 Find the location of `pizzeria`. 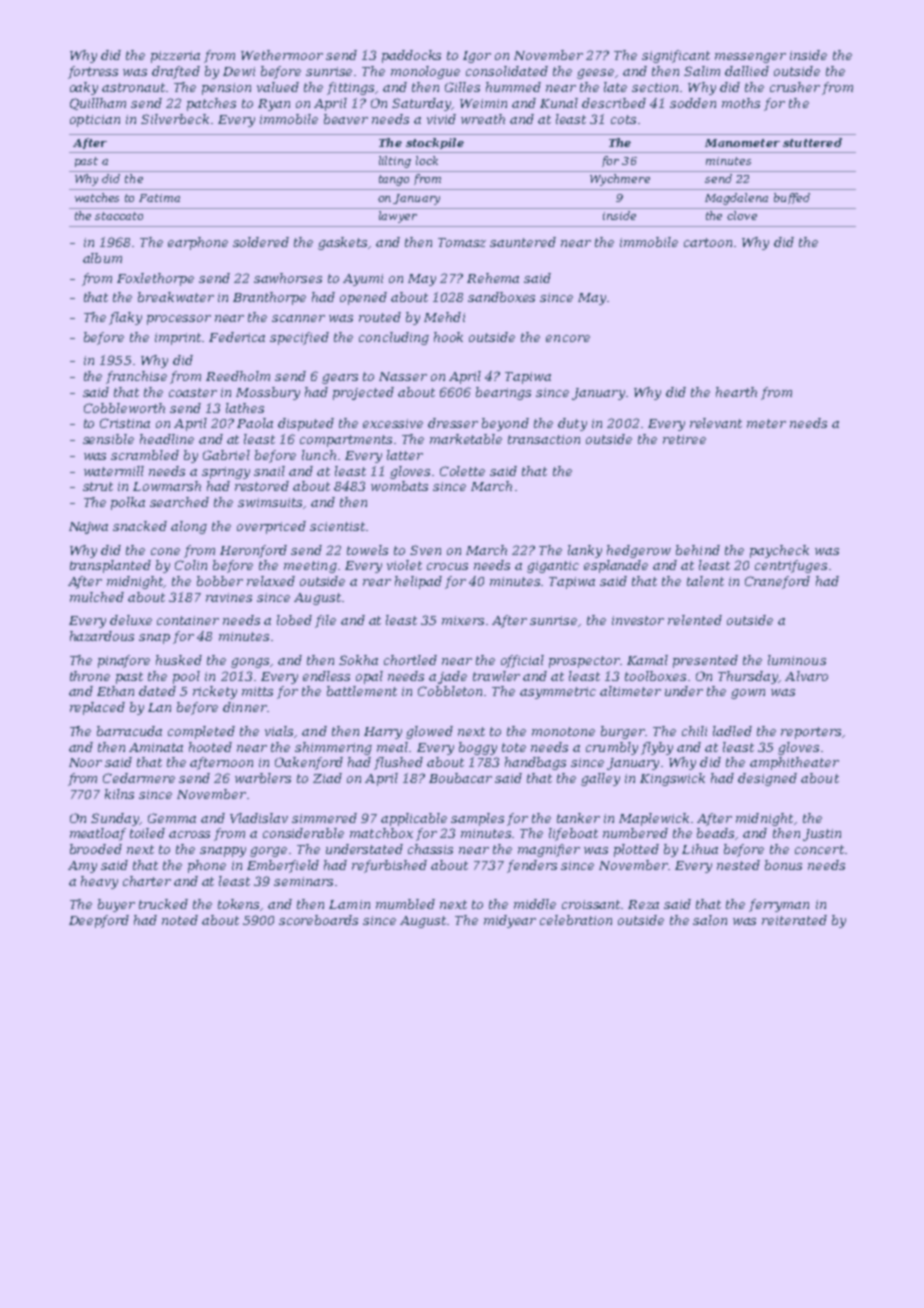

pizzeria is located at coordinates (175, 57).
